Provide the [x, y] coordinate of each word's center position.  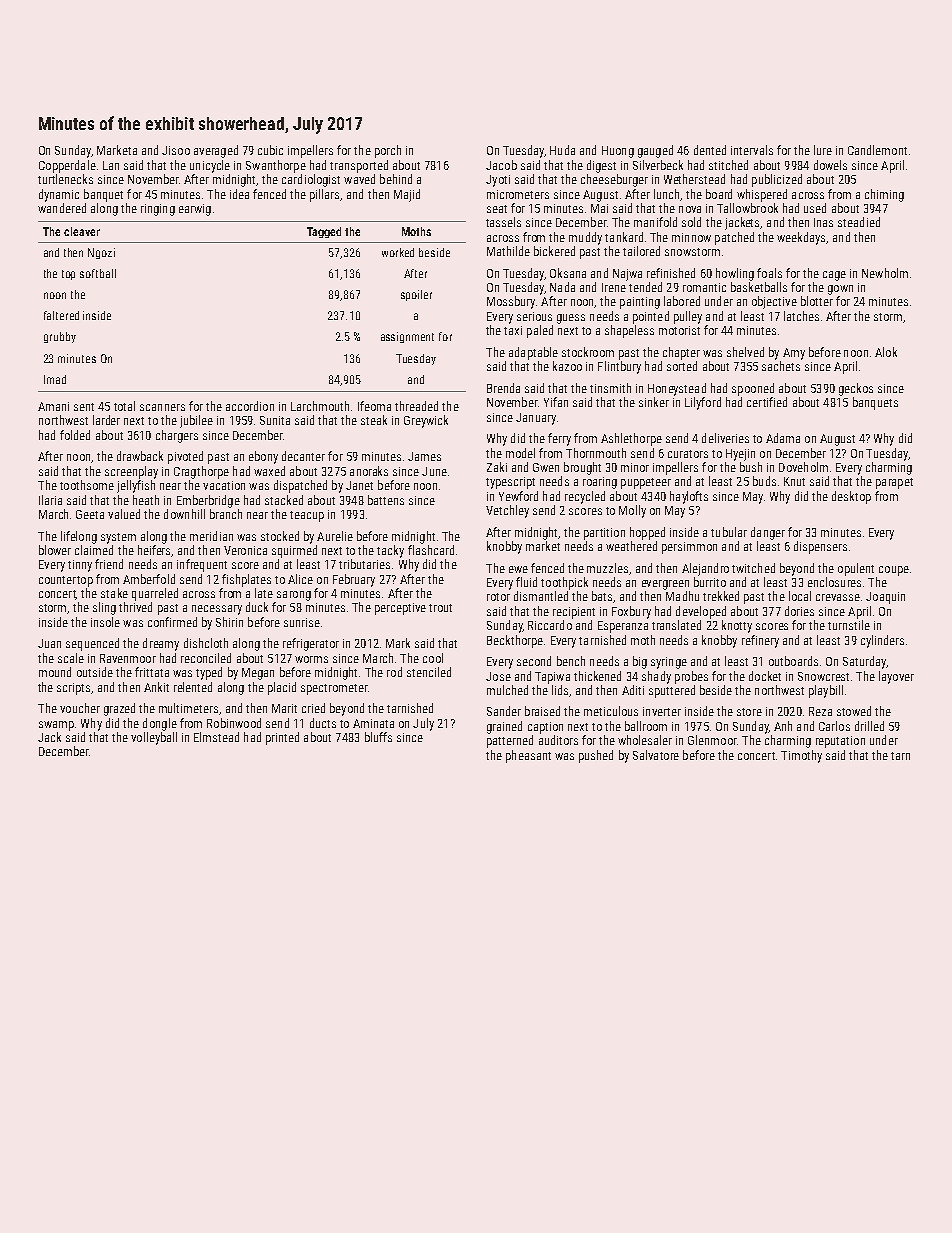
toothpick [564, 583]
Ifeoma [374, 406]
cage [834, 276]
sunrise [302, 622]
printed [282, 738]
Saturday [864, 662]
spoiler [416, 295]
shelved [745, 352]
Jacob [501, 165]
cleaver [82, 231]
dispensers [820, 547]
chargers [177, 436]
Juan [49, 643]
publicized [777, 180]
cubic [270, 150]
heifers [154, 550]
